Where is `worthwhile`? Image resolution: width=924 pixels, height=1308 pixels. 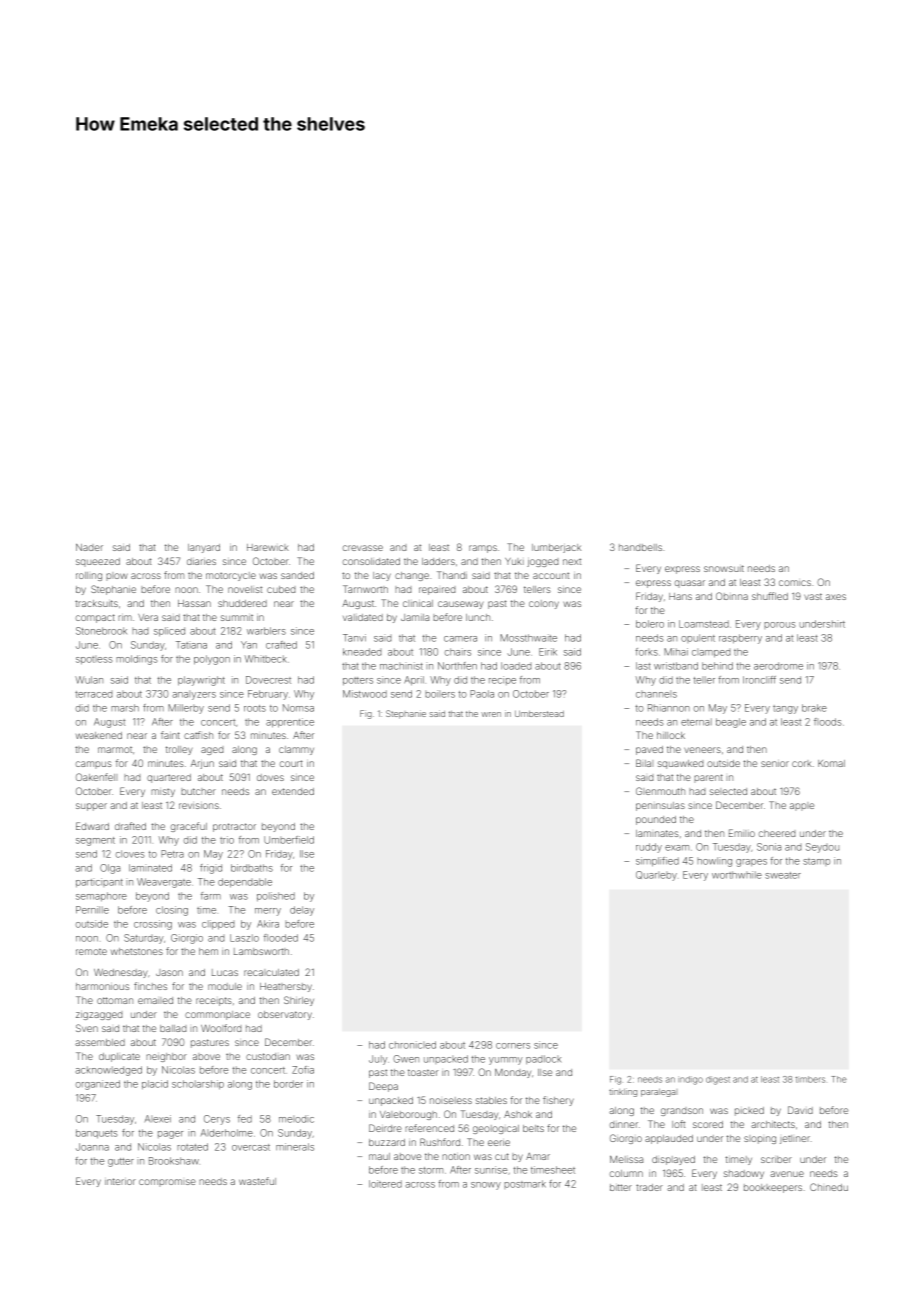
worthwhile is located at coordinates (737, 875).
